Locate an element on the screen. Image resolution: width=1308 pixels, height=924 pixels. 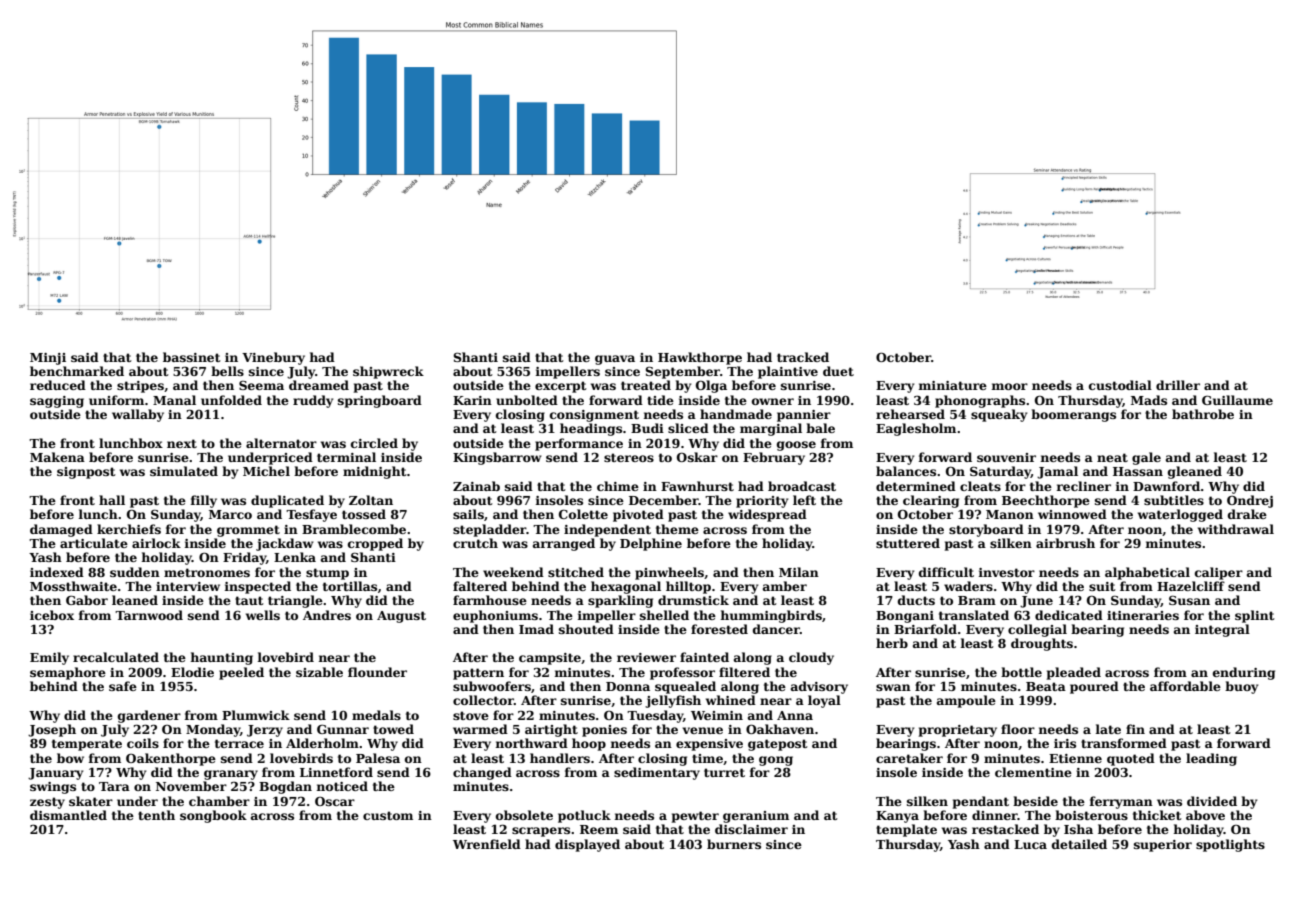
cleats is located at coordinates (980, 486).
